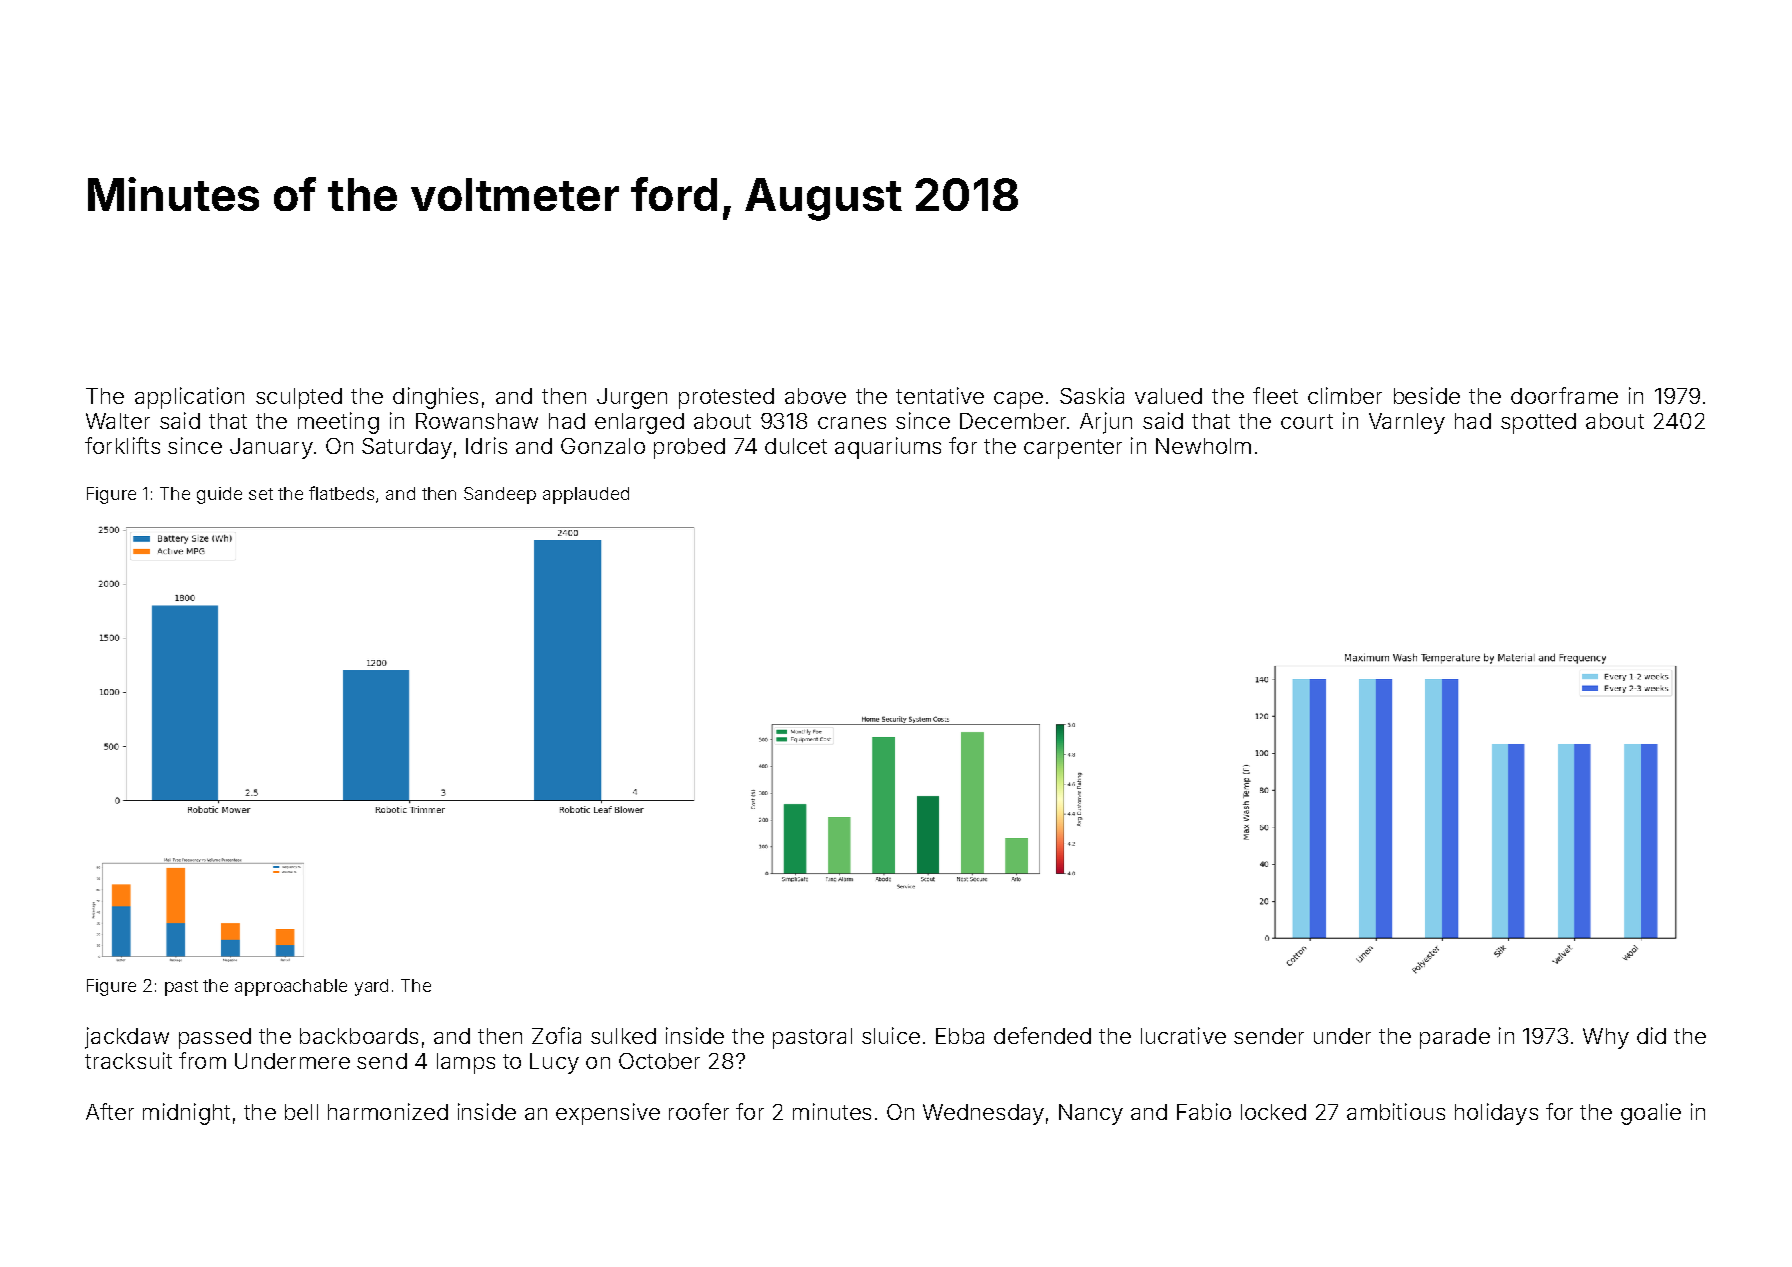 The width and height of the screenshot is (1792, 1267). Describe the element at coordinates (1564, 395) in the screenshot. I see `doorframe` at that location.
